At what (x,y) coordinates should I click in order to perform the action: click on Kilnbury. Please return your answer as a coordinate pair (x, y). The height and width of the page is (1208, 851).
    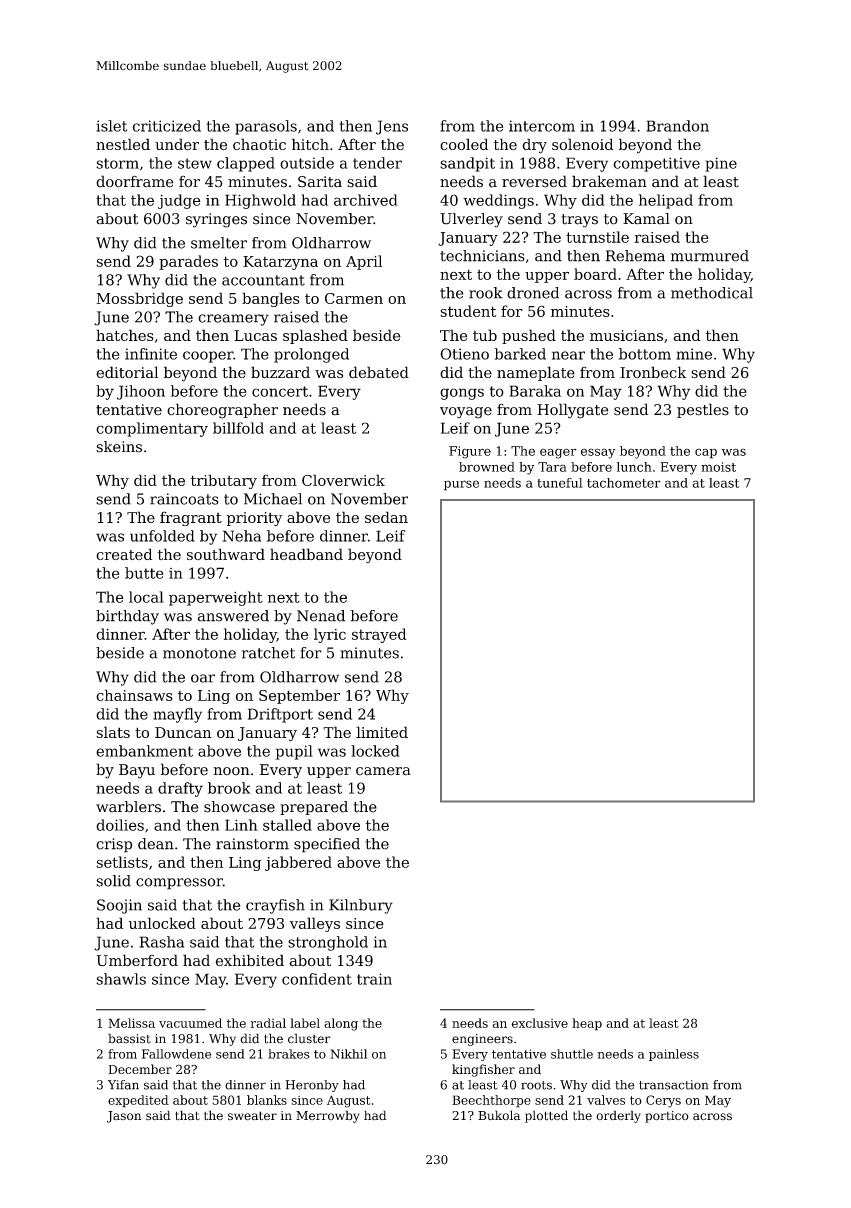
    Looking at the image, I should click on (361, 906).
